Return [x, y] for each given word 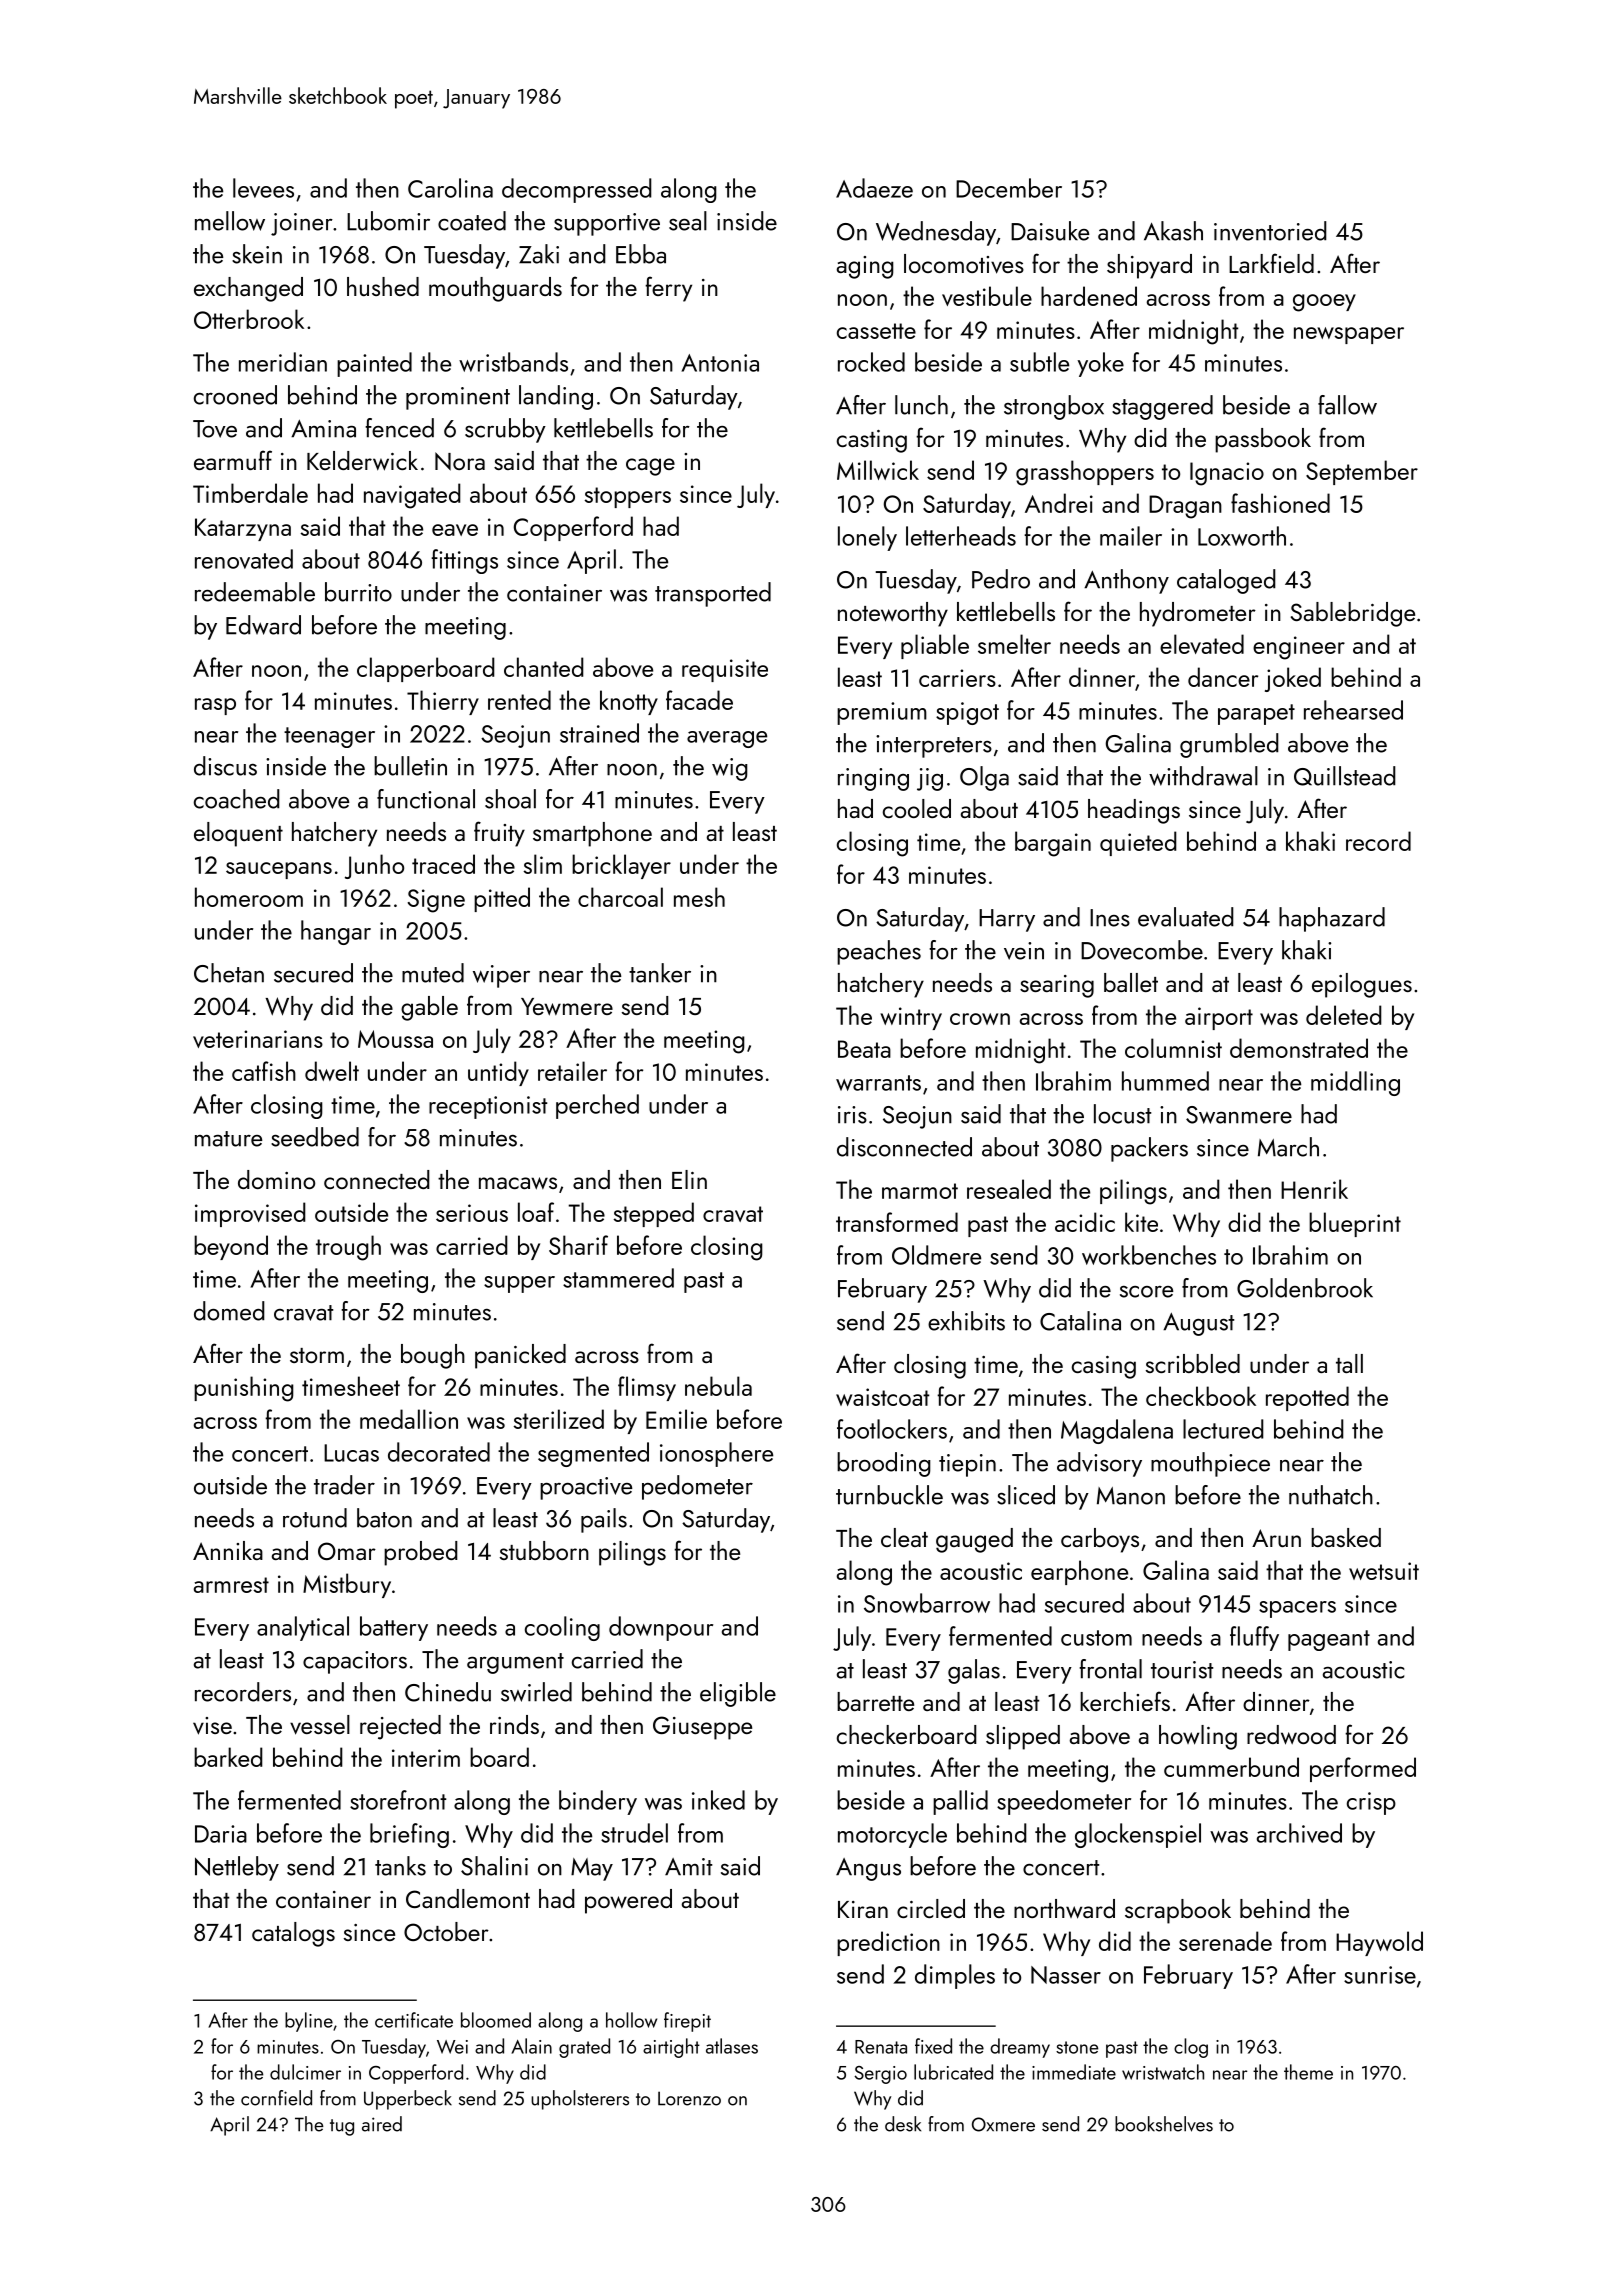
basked [1346, 1537]
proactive [586, 1488]
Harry [1007, 920]
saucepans [279, 870]
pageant [1329, 1640]
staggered [1162, 407]
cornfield [276, 2098]
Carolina [450, 188]
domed [229, 1311]
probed [421, 1553]
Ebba [641, 254]
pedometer [697, 1487]
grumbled [1229, 745]
